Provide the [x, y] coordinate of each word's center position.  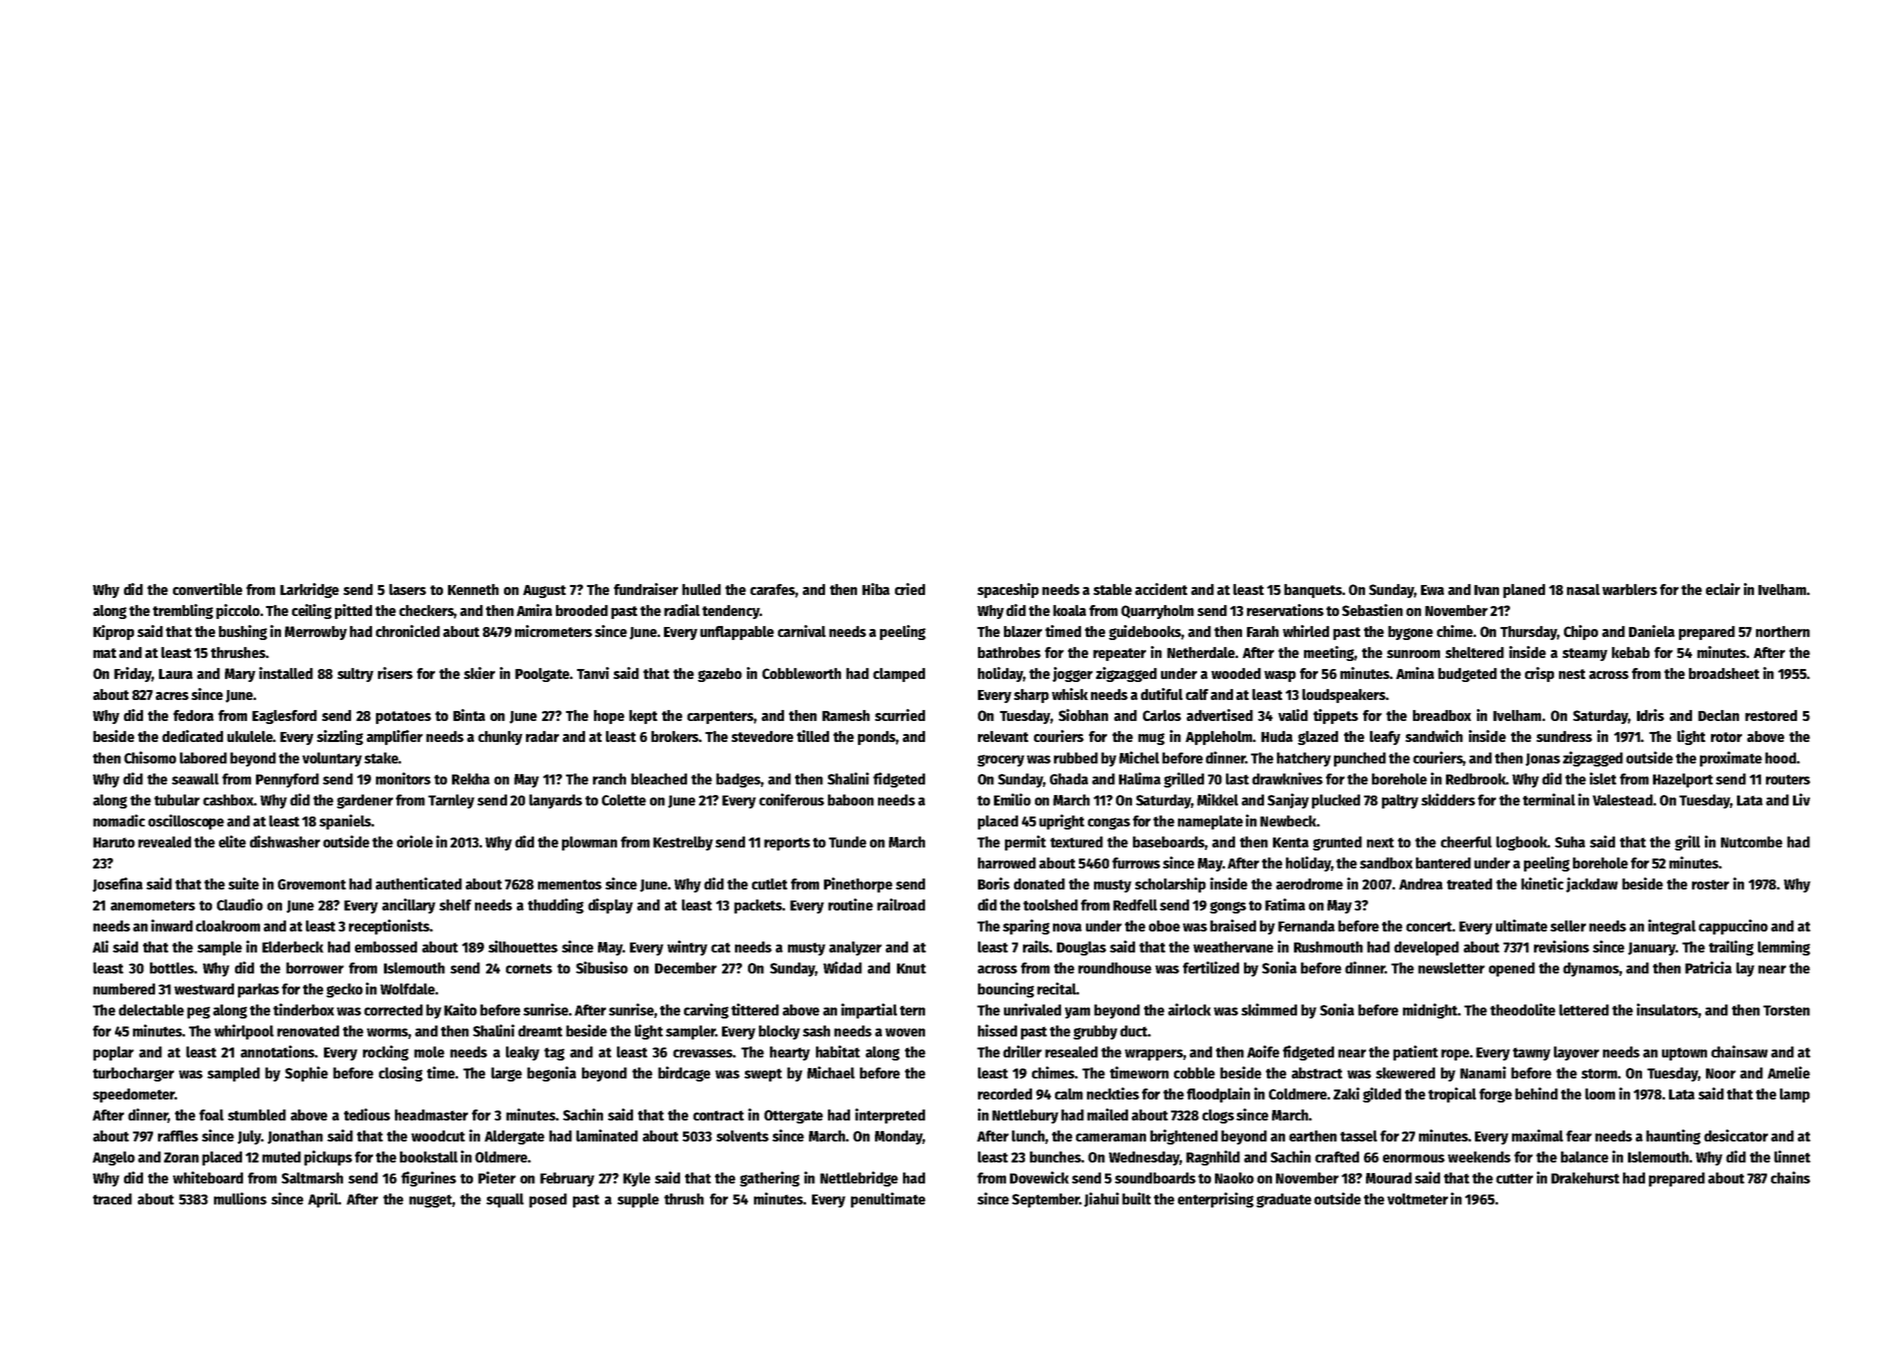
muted [281, 1157]
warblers [1629, 589]
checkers [426, 610]
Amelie [1789, 1072]
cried [910, 589]
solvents [742, 1136]
